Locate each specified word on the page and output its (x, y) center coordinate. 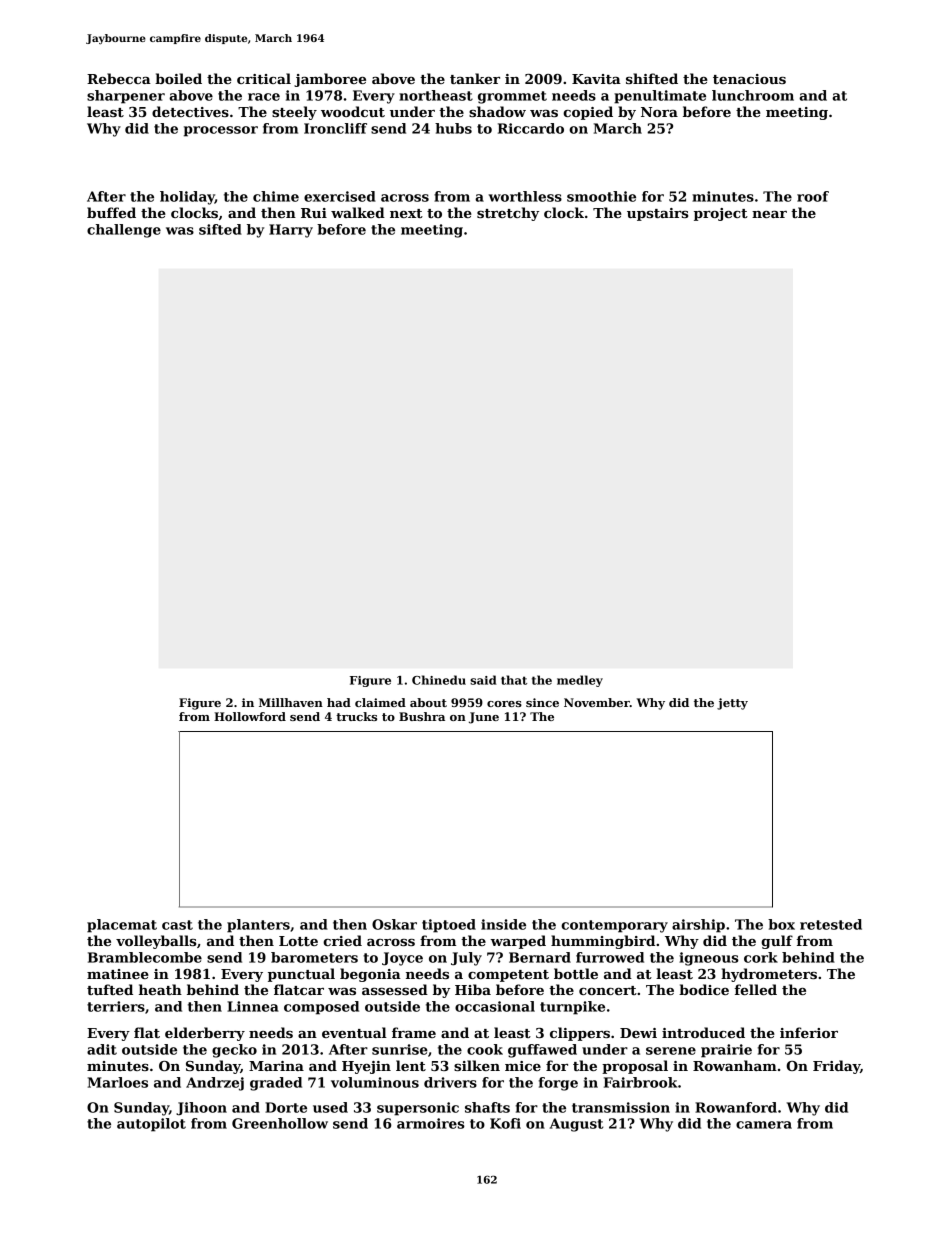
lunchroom (753, 95)
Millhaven (291, 702)
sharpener (126, 97)
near (769, 214)
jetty (732, 704)
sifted (220, 229)
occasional (495, 1006)
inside (503, 924)
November (597, 702)
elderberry (205, 1034)
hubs (453, 128)
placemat (122, 926)
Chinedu (439, 680)
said (483, 680)
